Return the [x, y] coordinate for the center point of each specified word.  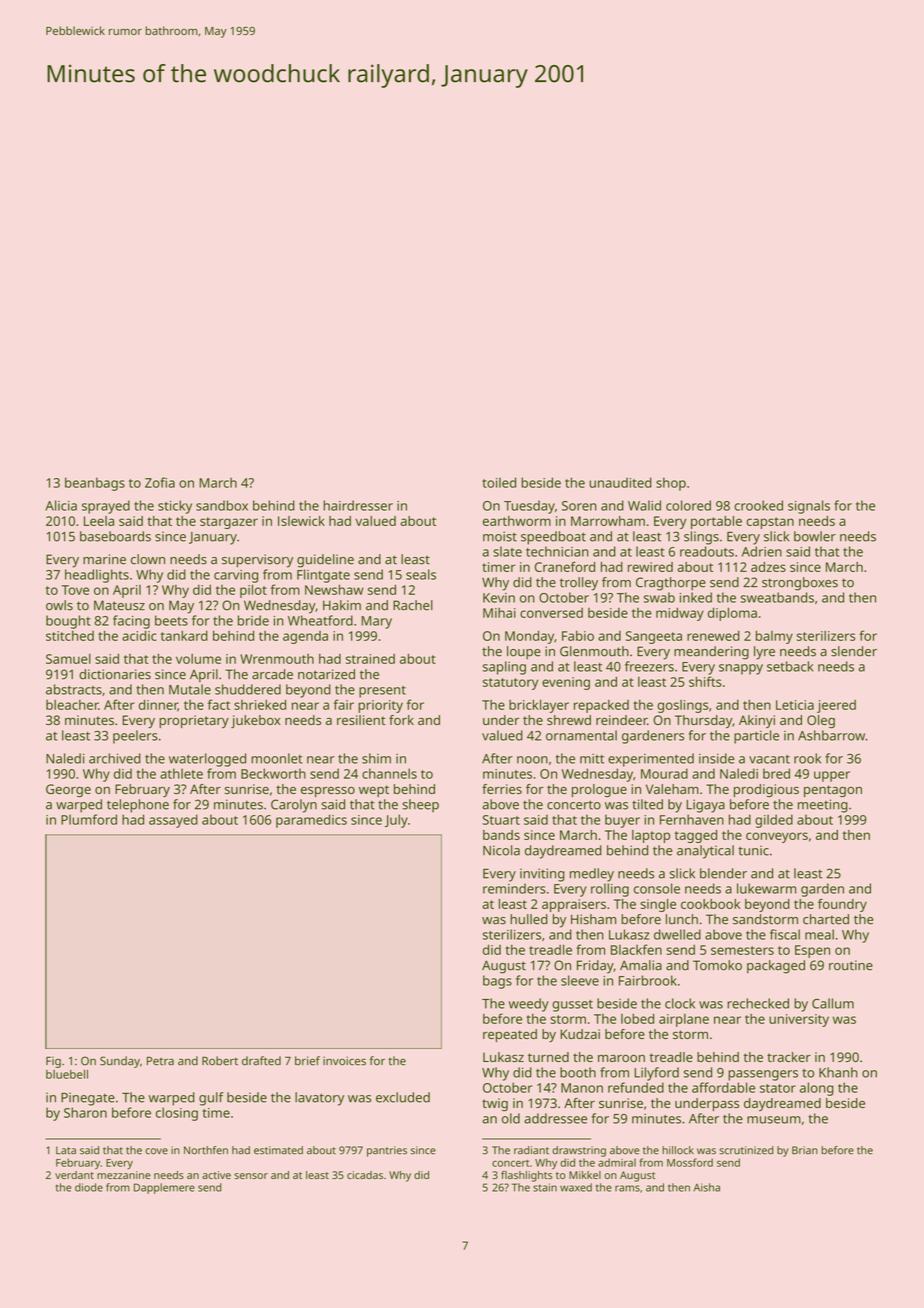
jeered [836, 706]
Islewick [301, 521]
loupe [524, 653]
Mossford [690, 1162]
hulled [529, 919]
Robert [220, 1061]
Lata [66, 1150]
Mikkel [585, 1175]
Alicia [61, 505]
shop [671, 484]
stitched [70, 635]
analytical [705, 852]
